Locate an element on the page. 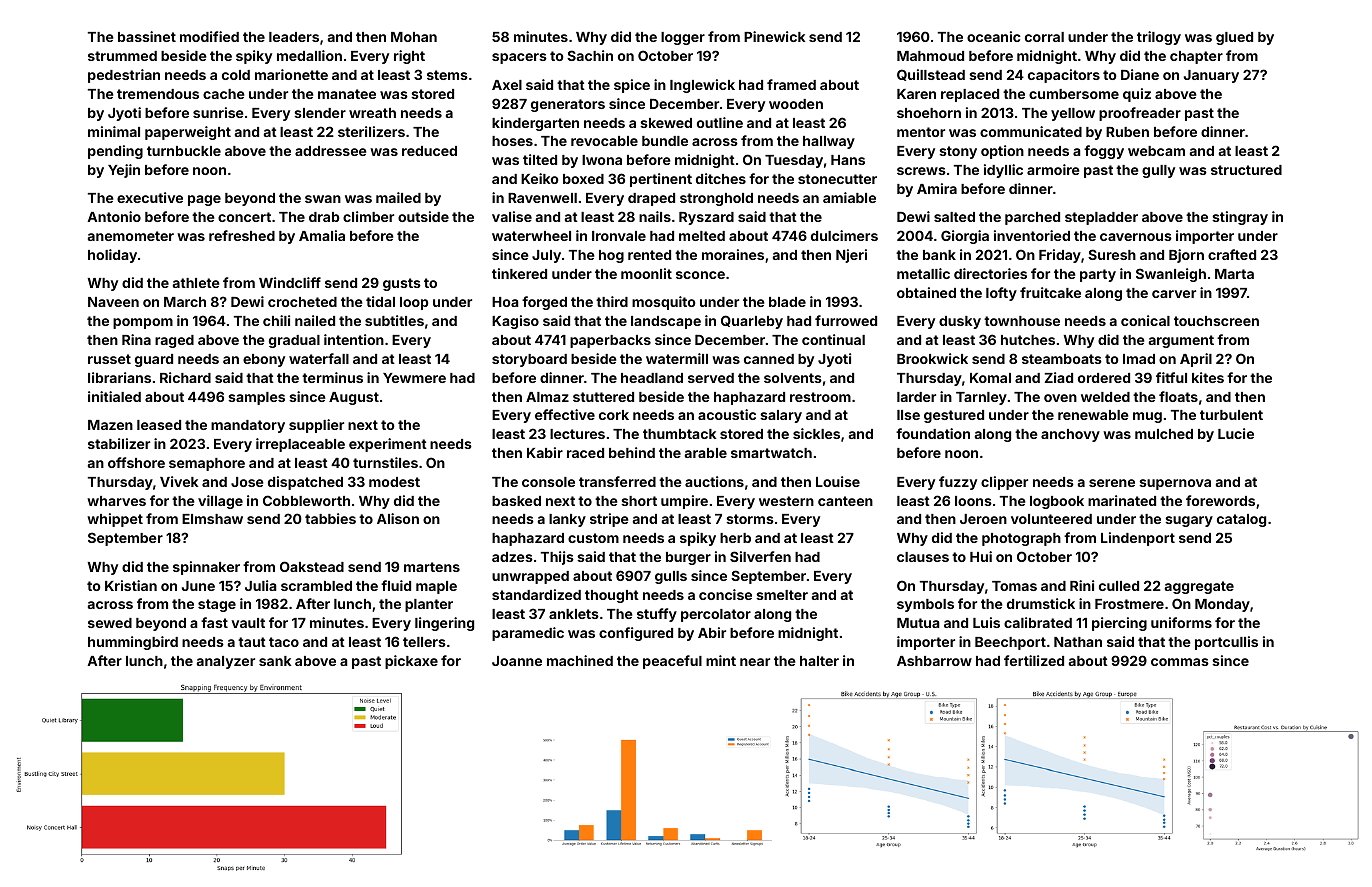 The width and height of the page is (1372, 887). Amalia is located at coordinates (322, 235).
